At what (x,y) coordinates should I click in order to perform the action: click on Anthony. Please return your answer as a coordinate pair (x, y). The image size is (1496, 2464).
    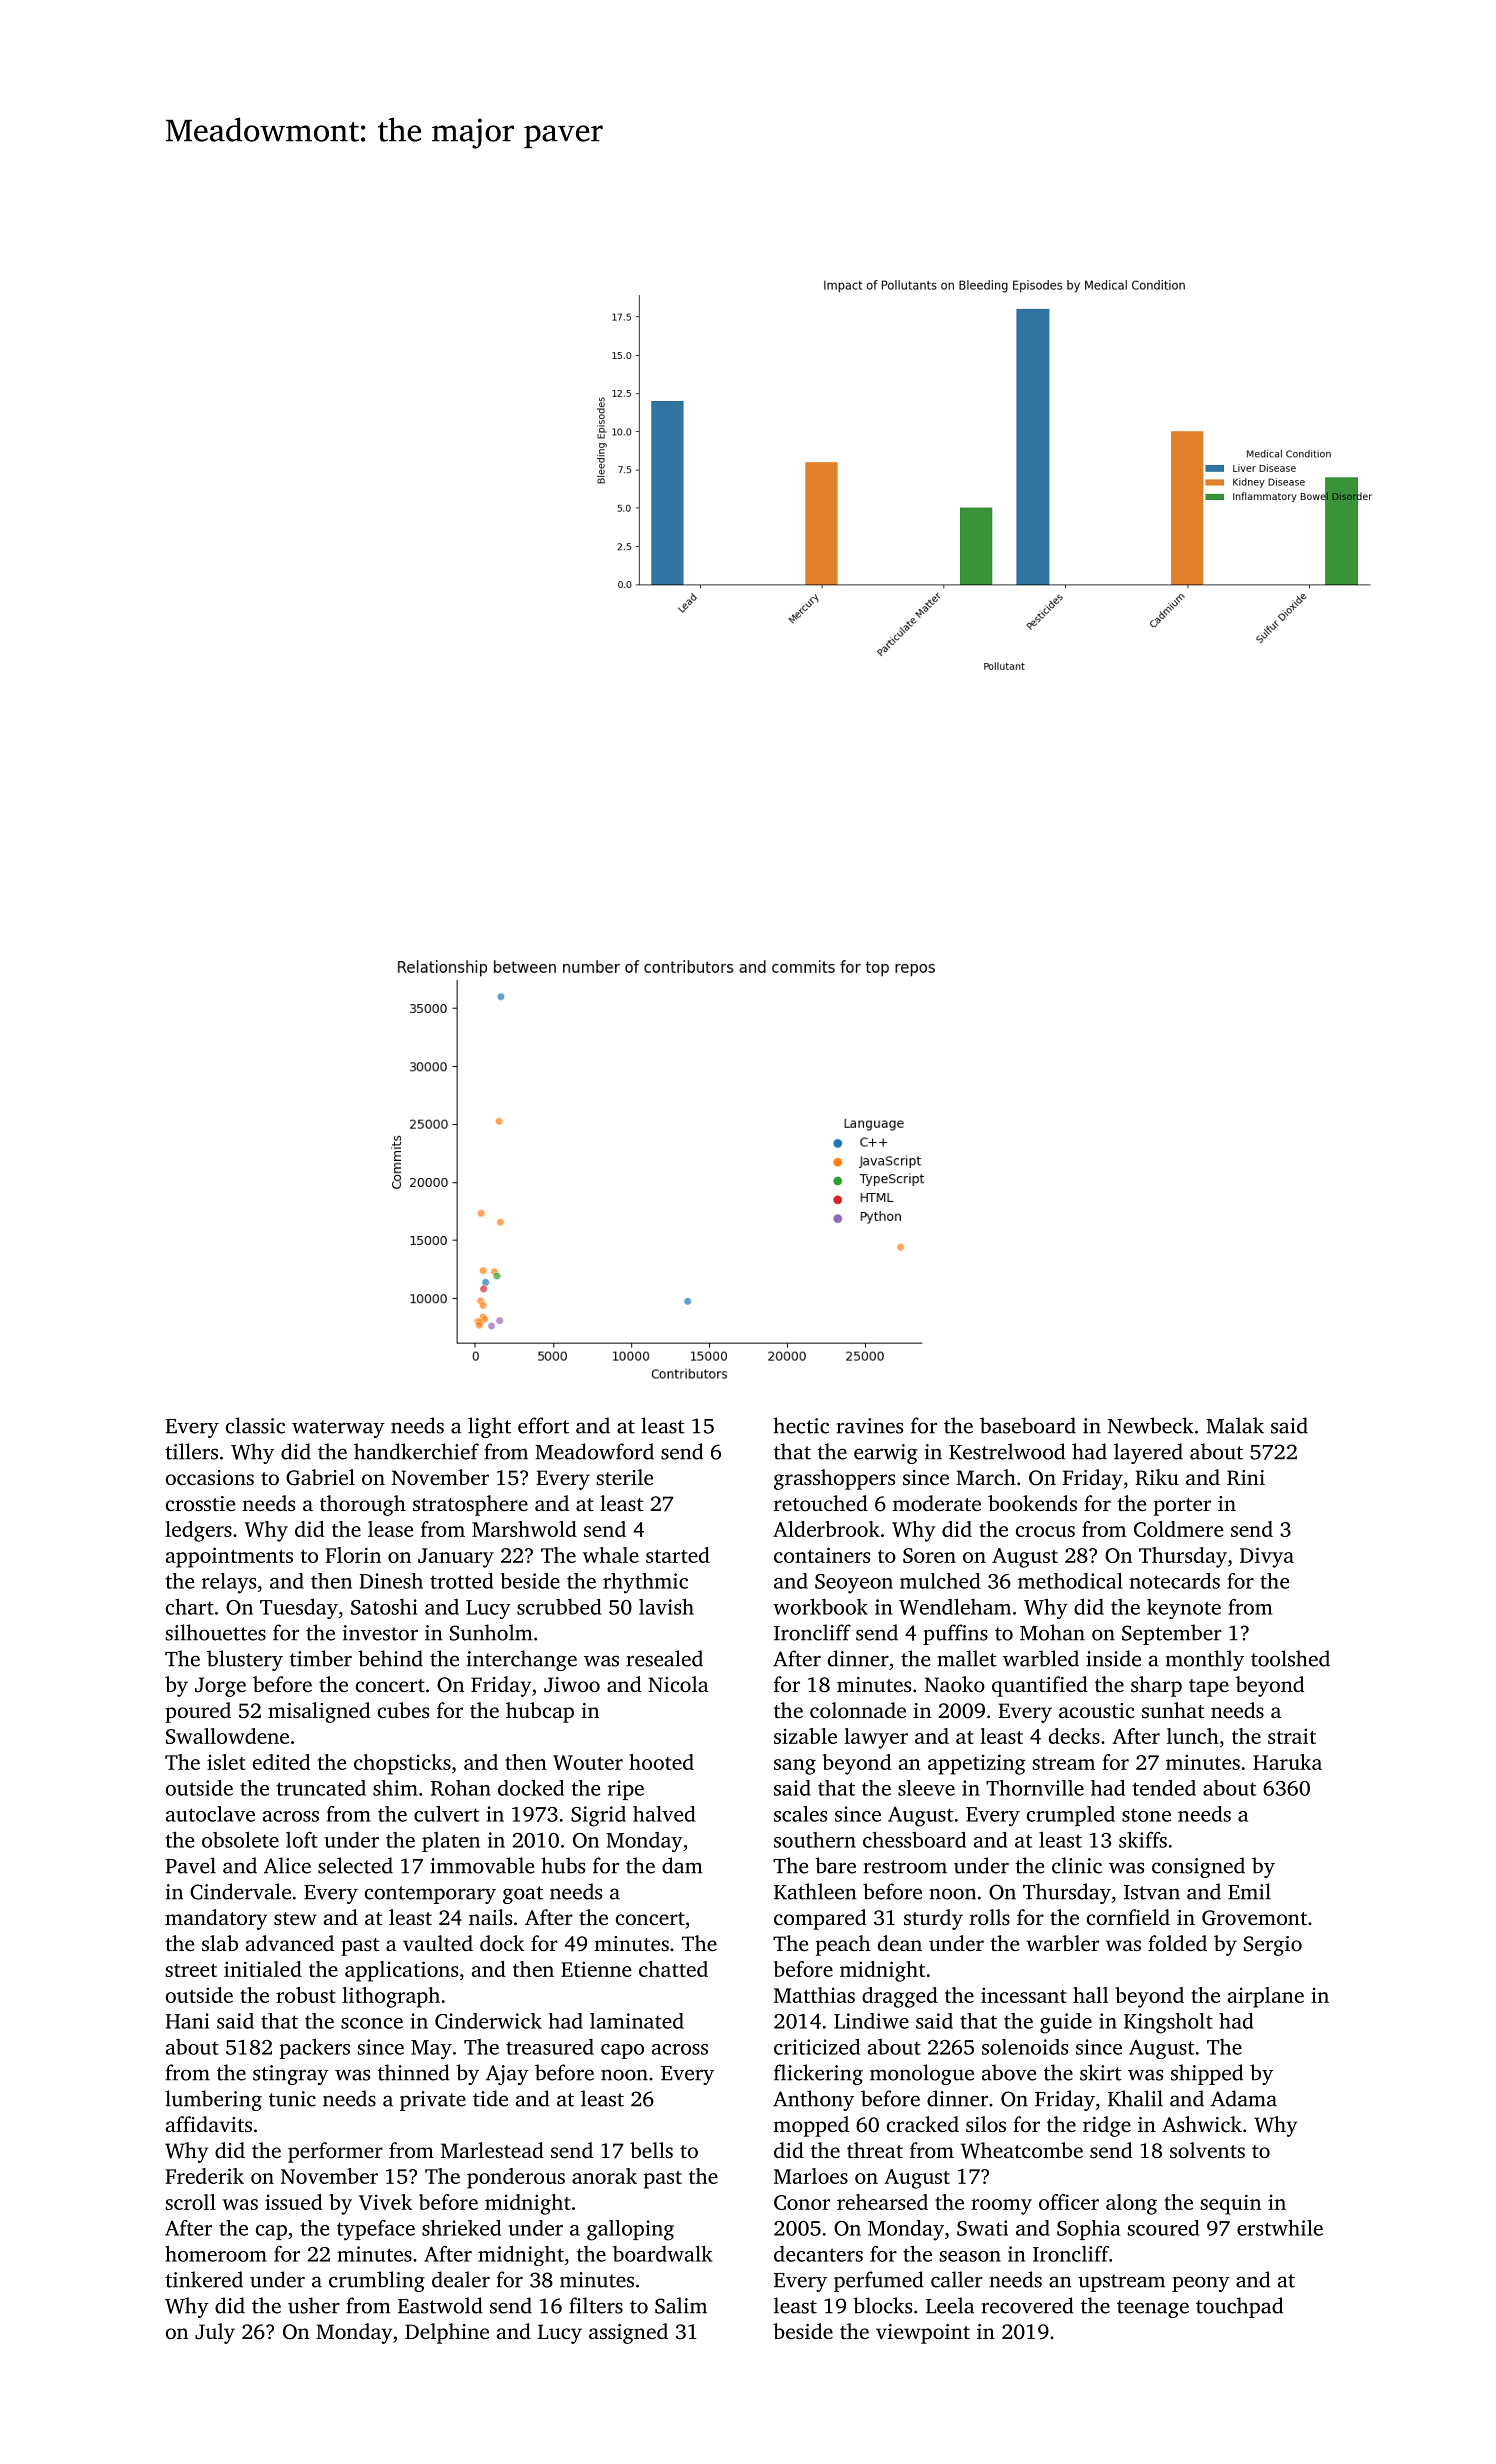
    Looking at the image, I should click on (813, 2100).
